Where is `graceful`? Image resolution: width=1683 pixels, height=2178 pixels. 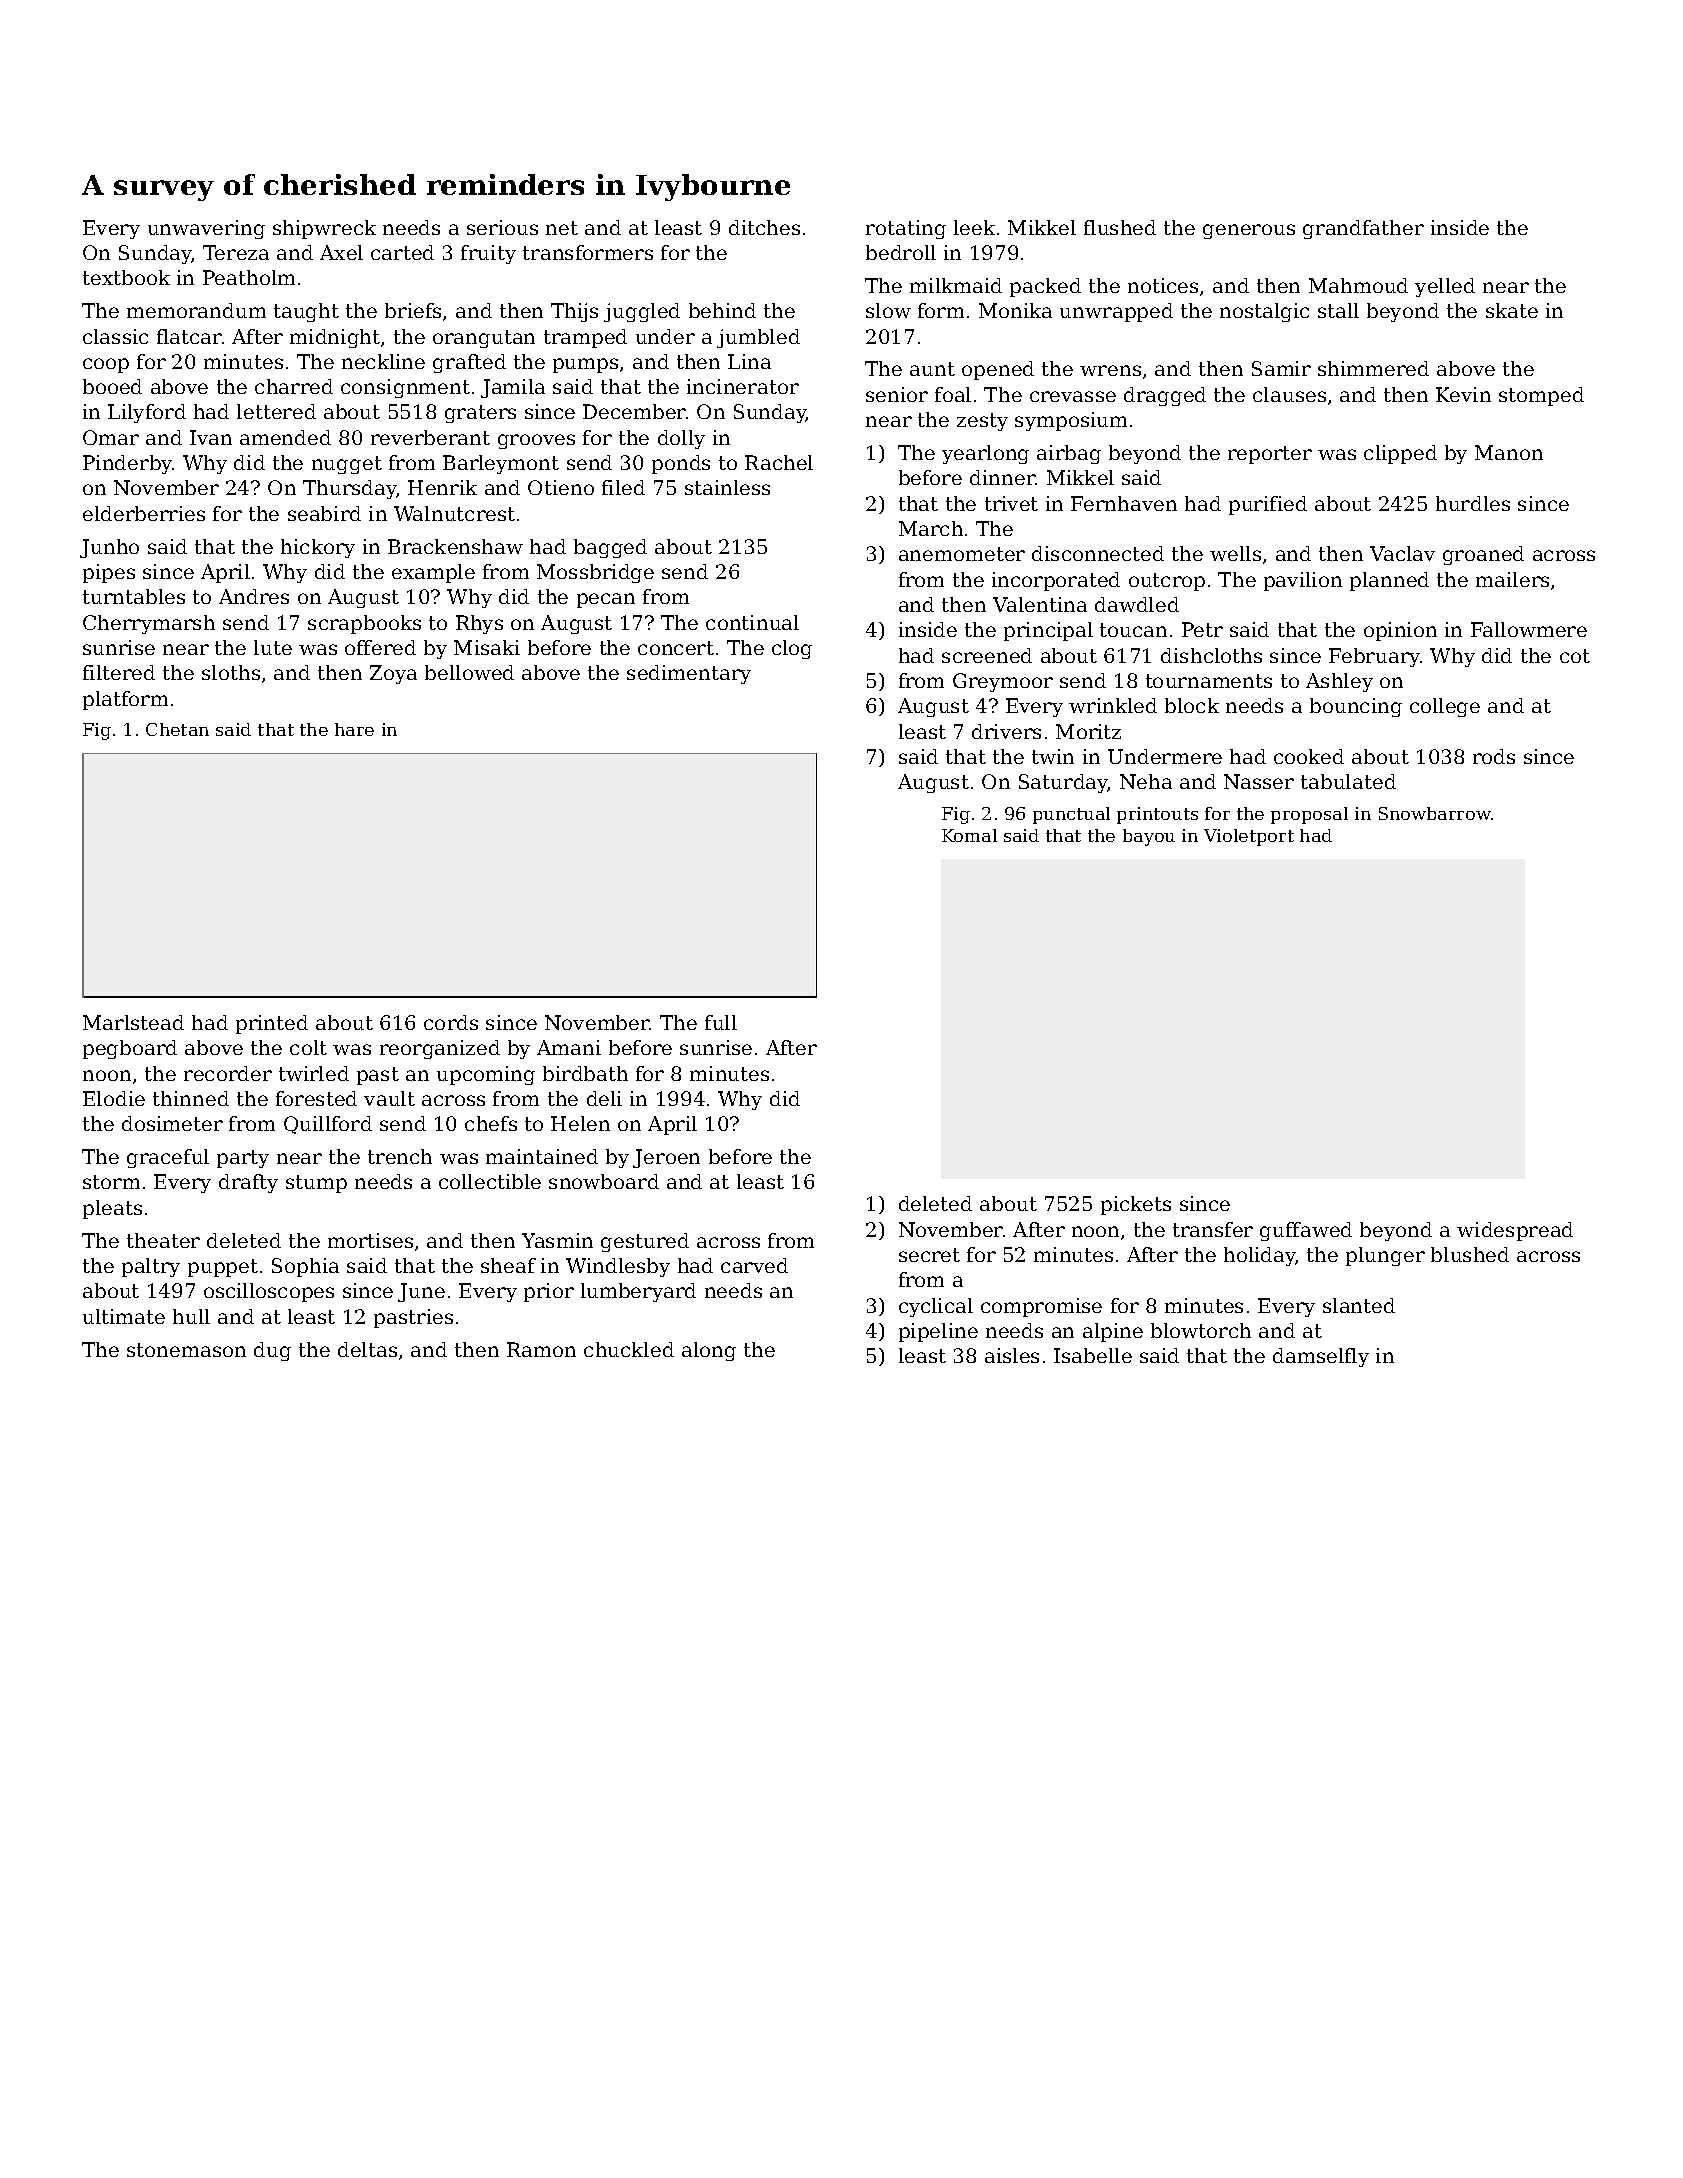
graceful is located at coordinates (168, 1158).
